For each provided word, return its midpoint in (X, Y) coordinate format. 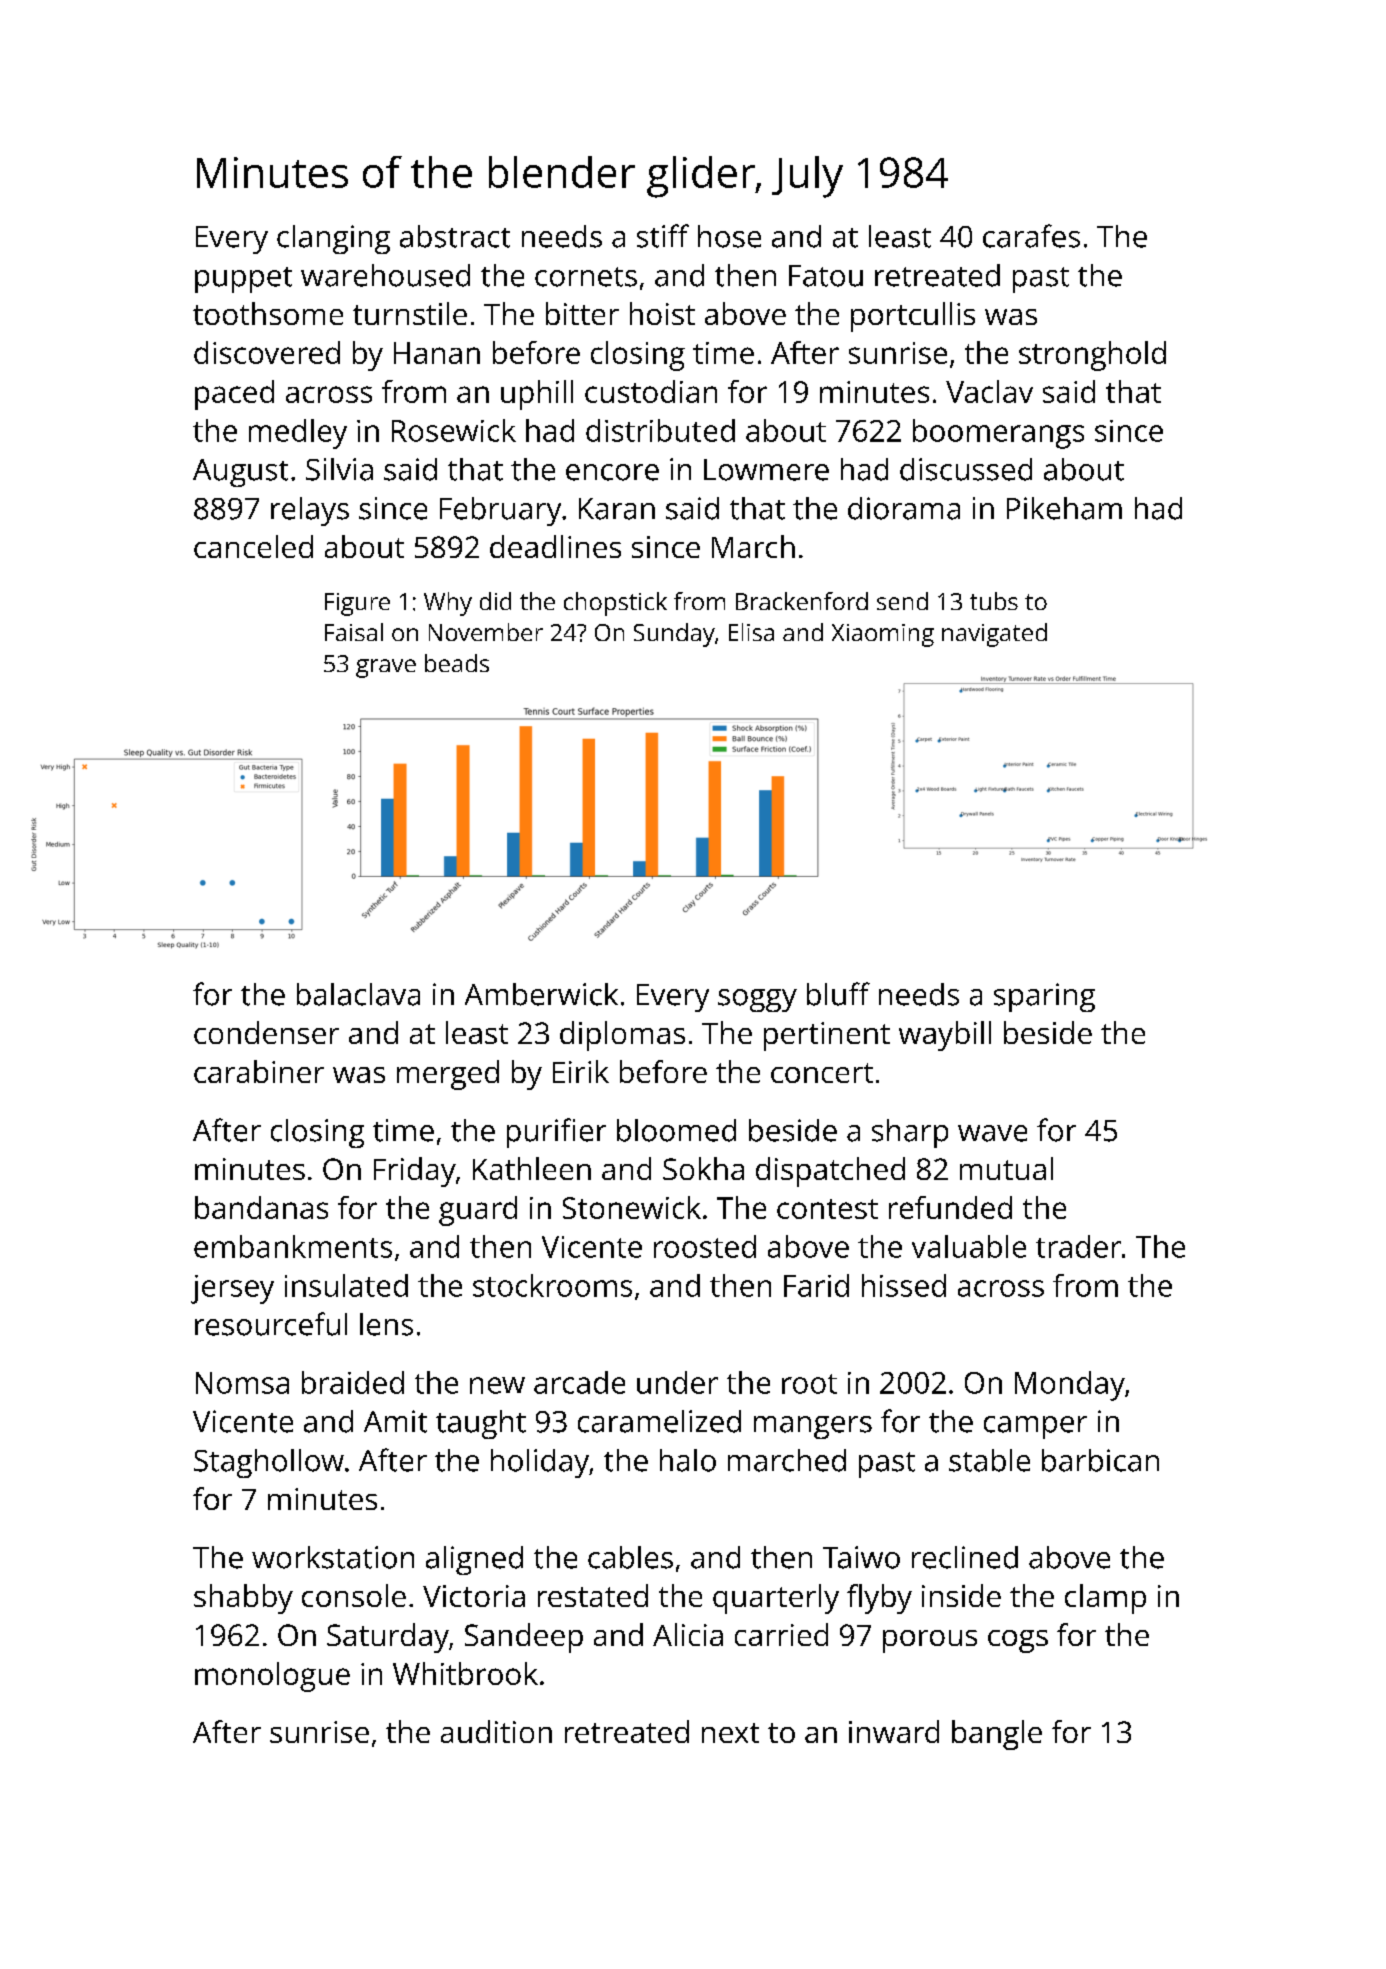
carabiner (259, 1071)
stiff (663, 236)
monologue (272, 1677)
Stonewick (632, 1207)
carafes (1031, 236)
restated (593, 1595)
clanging (333, 239)
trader (1078, 1246)
